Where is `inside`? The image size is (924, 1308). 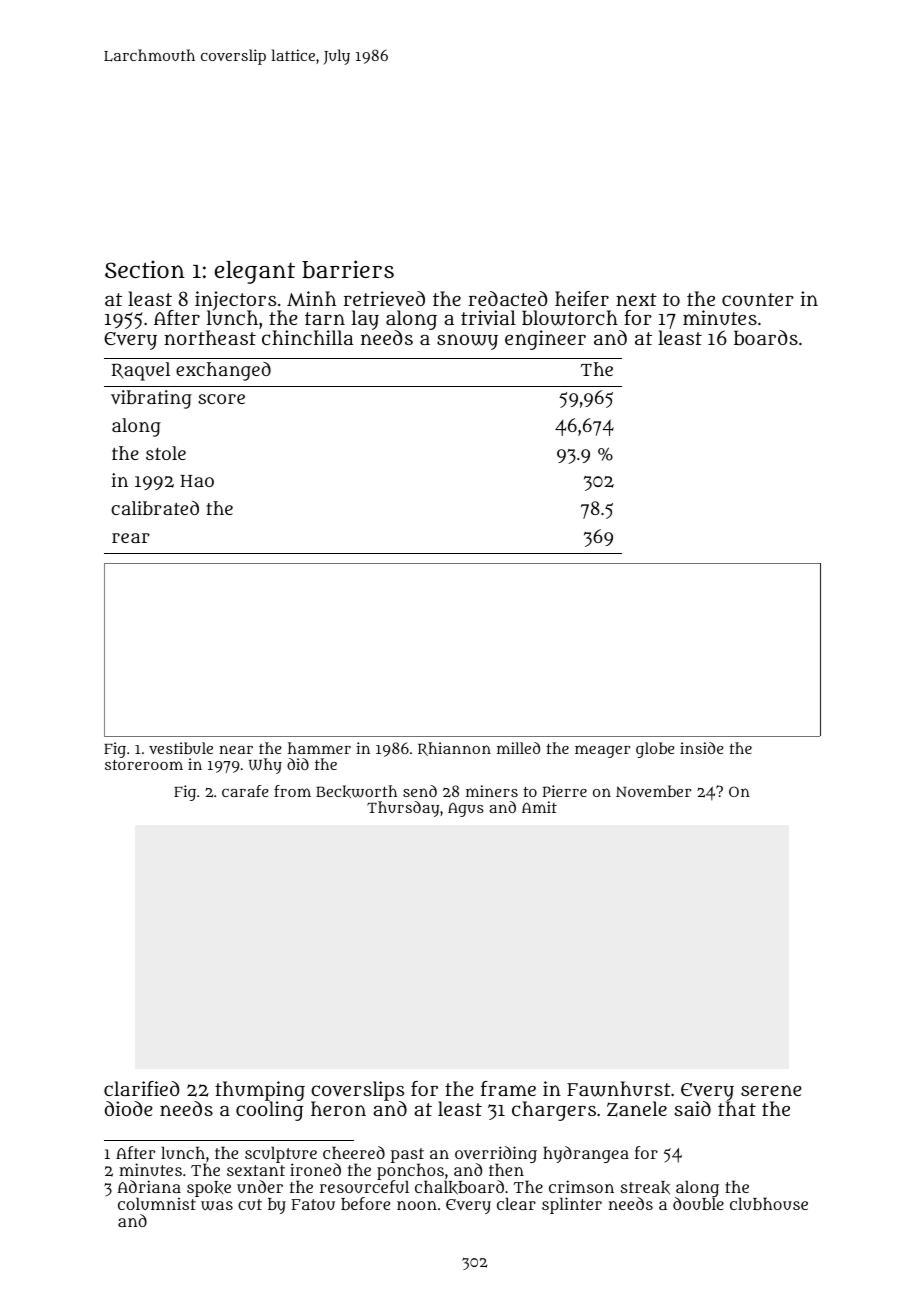 inside is located at coordinates (702, 748).
